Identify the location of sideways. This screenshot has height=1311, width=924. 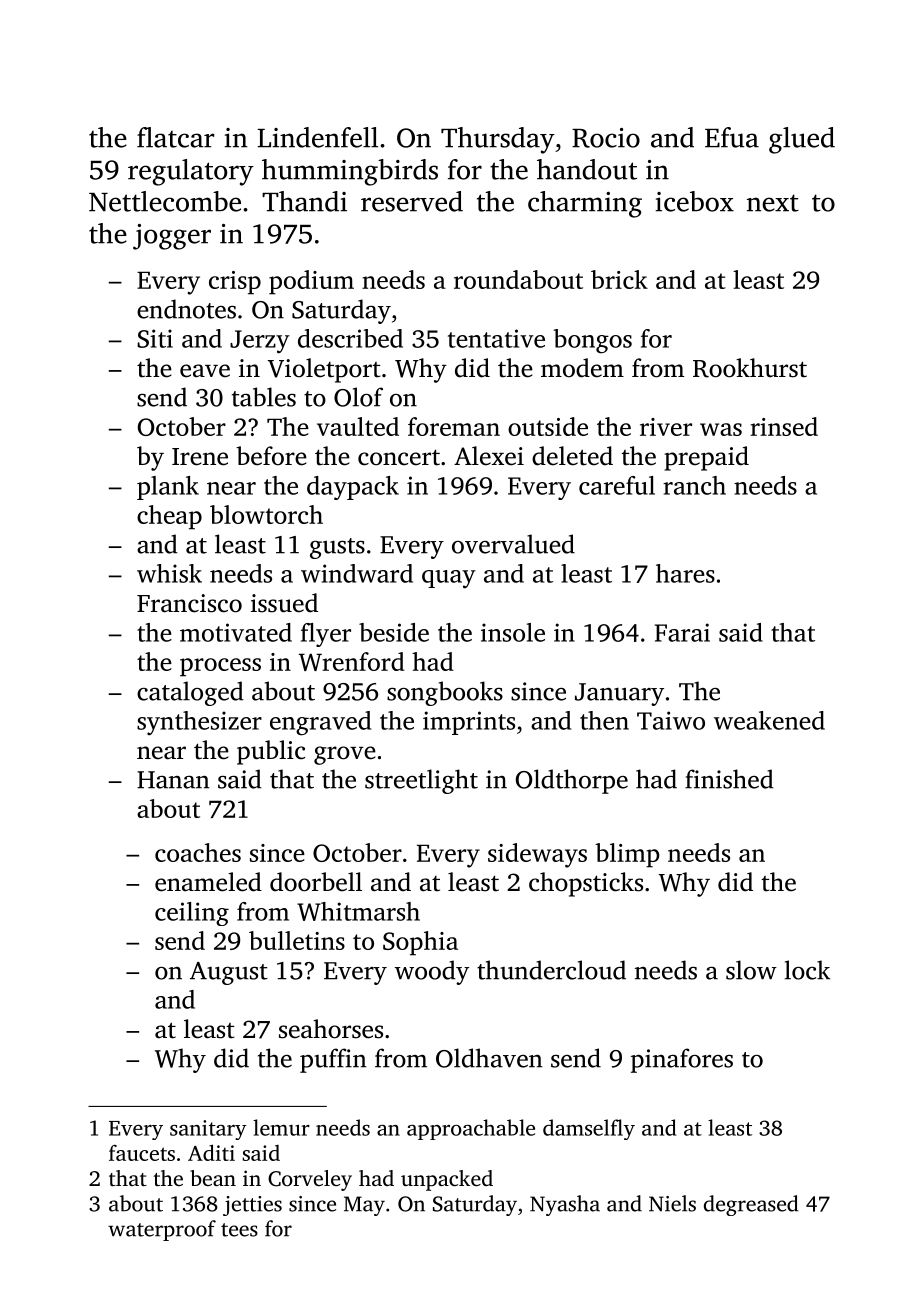
(537, 855).
